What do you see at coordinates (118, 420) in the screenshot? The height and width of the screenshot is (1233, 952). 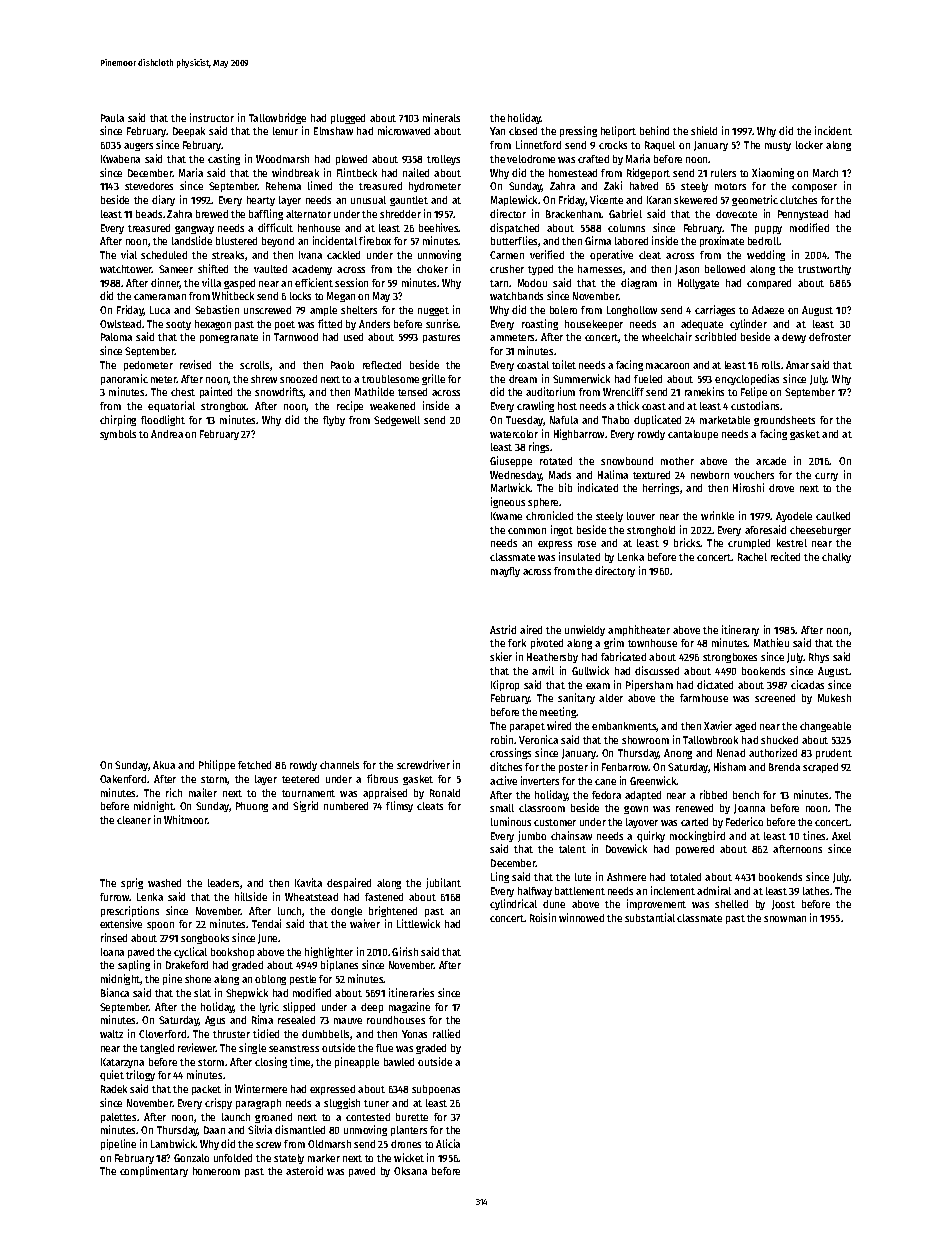 I see `chirping` at bounding box center [118, 420].
